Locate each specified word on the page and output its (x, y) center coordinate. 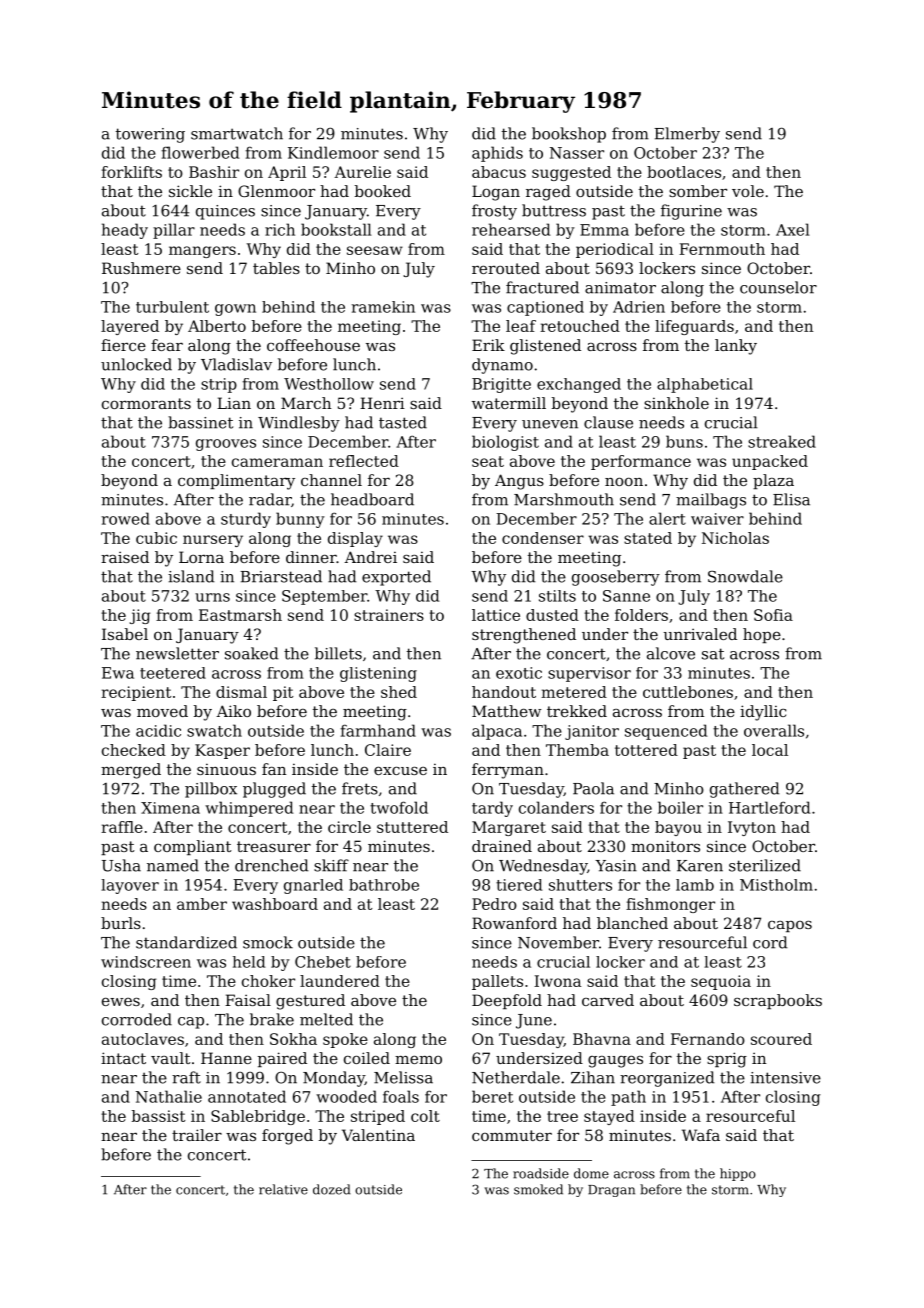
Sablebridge (258, 1117)
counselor (778, 287)
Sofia (773, 615)
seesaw (375, 250)
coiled (367, 1058)
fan (274, 769)
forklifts (131, 172)
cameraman (277, 462)
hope (762, 635)
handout (504, 692)
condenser (543, 538)
